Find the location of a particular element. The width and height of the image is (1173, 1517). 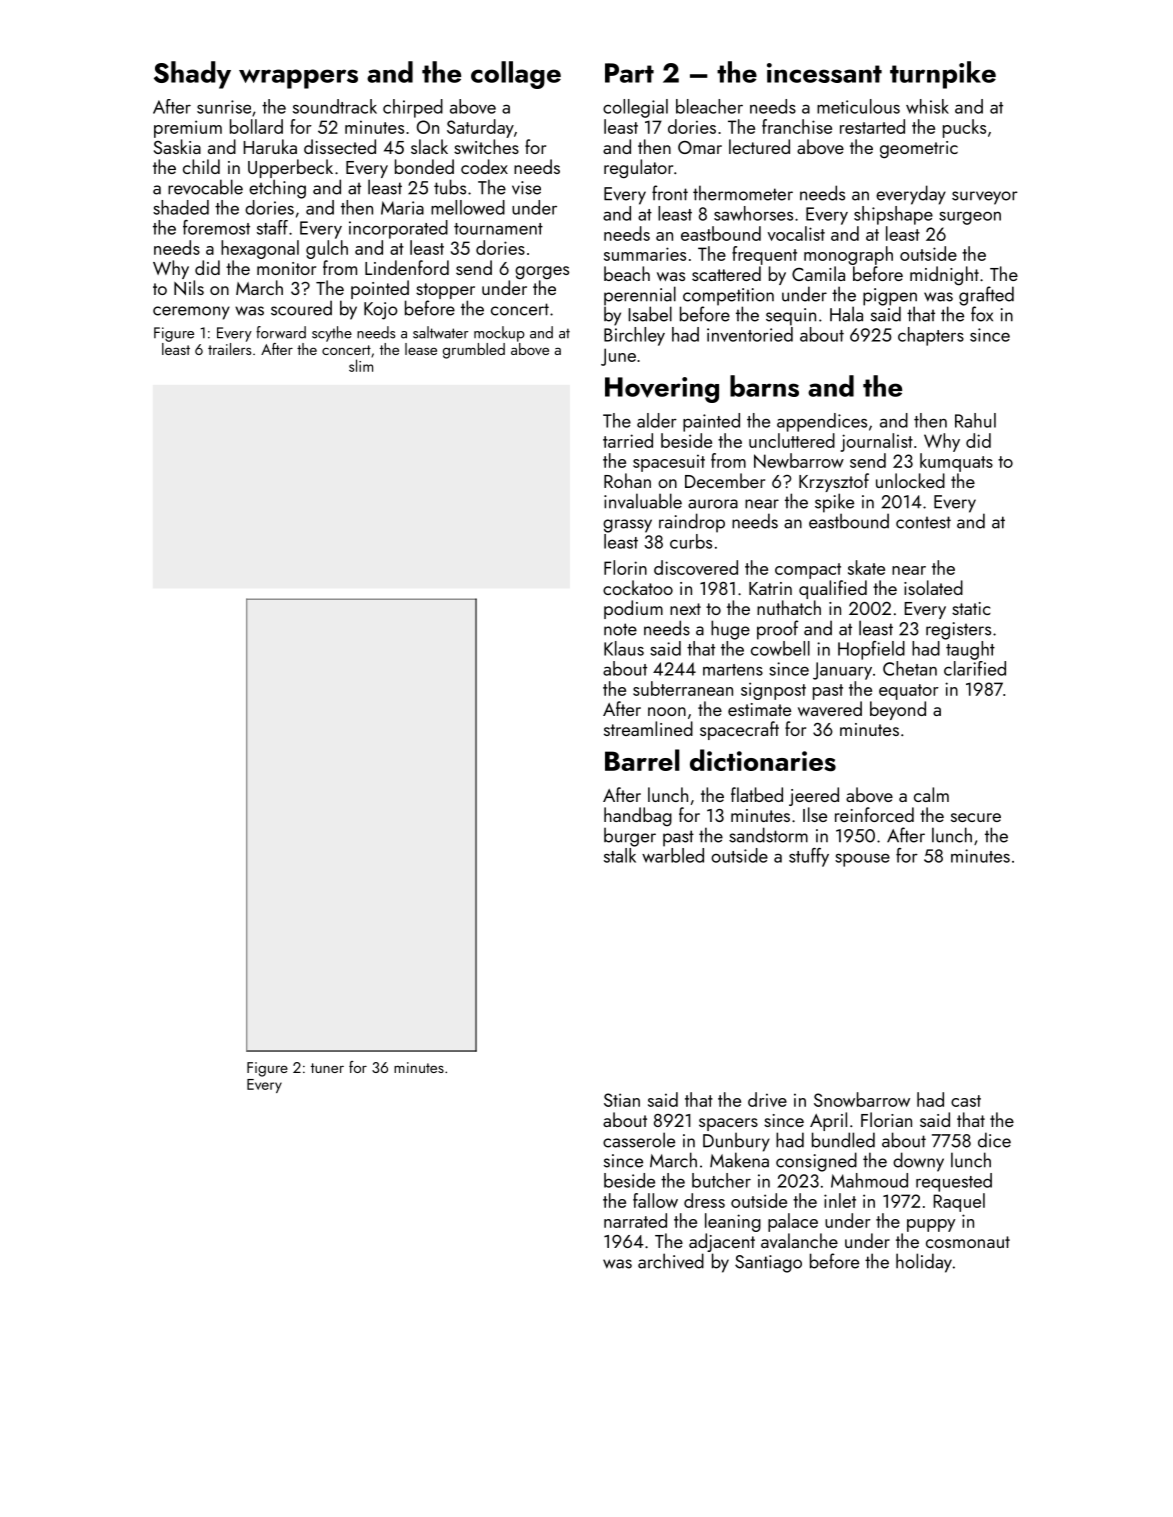

incessant is located at coordinates (824, 73).
